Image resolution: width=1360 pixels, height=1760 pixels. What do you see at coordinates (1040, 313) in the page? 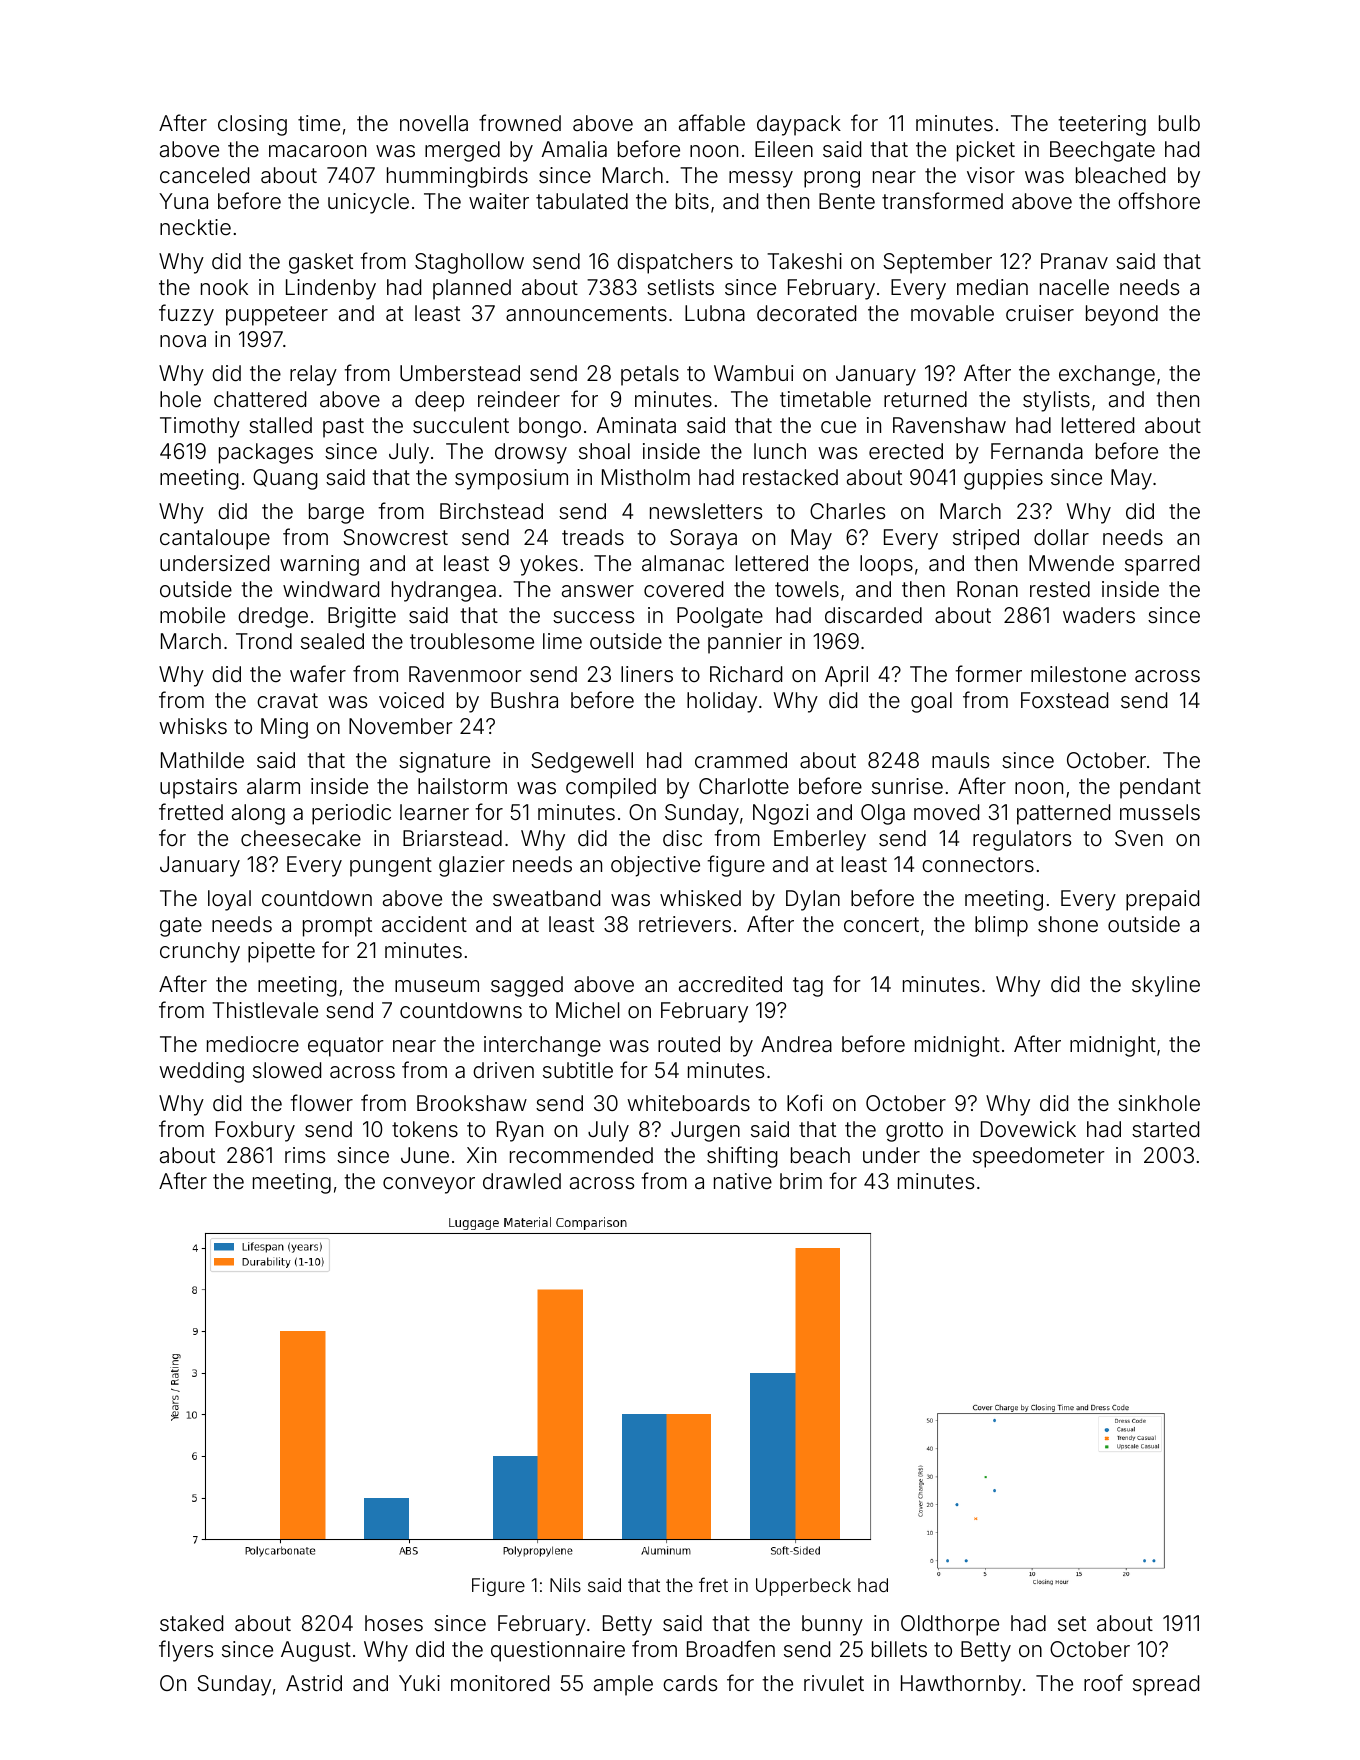
I see `cruiser` at bounding box center [1040, 313].
